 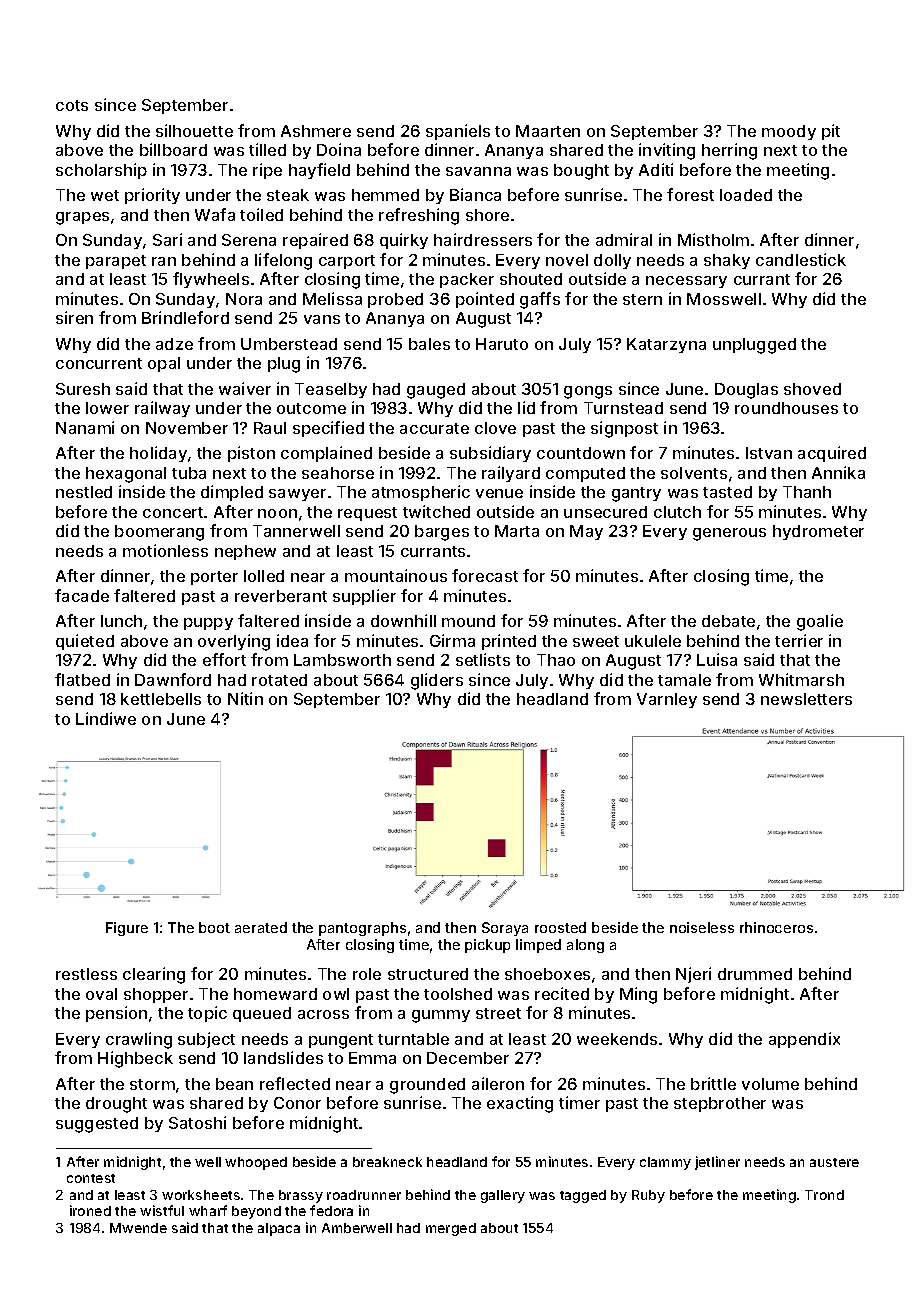 What do you see at coordinates (436, 391) in the document?
I see `gauged` at bounding box center [436, 391].
